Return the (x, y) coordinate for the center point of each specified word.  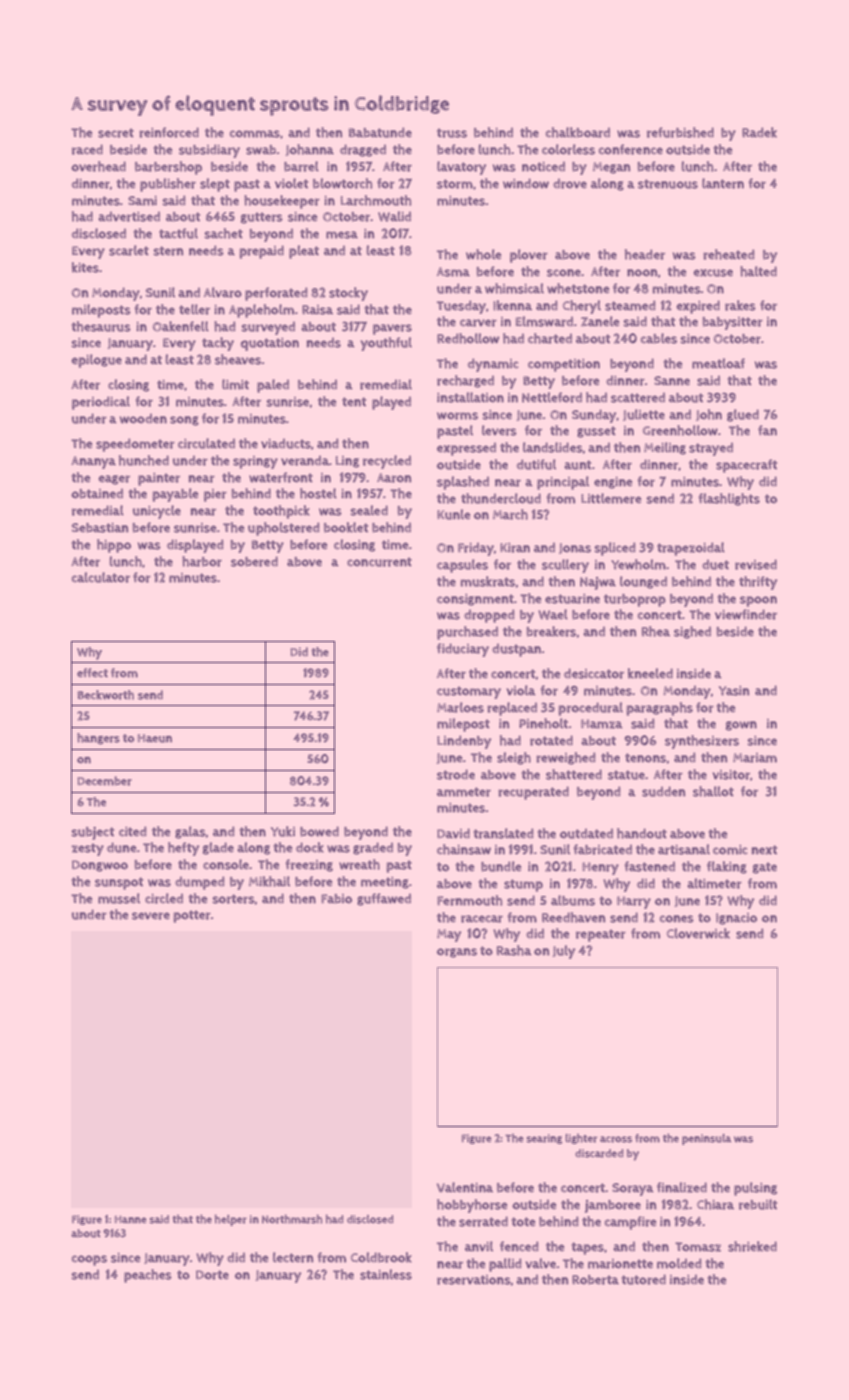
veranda (305, 461)
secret (116, 133)
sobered (254, 561)
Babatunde (380, 132)
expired (698, 307)
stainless (386, 1274)
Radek (759, 132)
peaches (148, 1276)
